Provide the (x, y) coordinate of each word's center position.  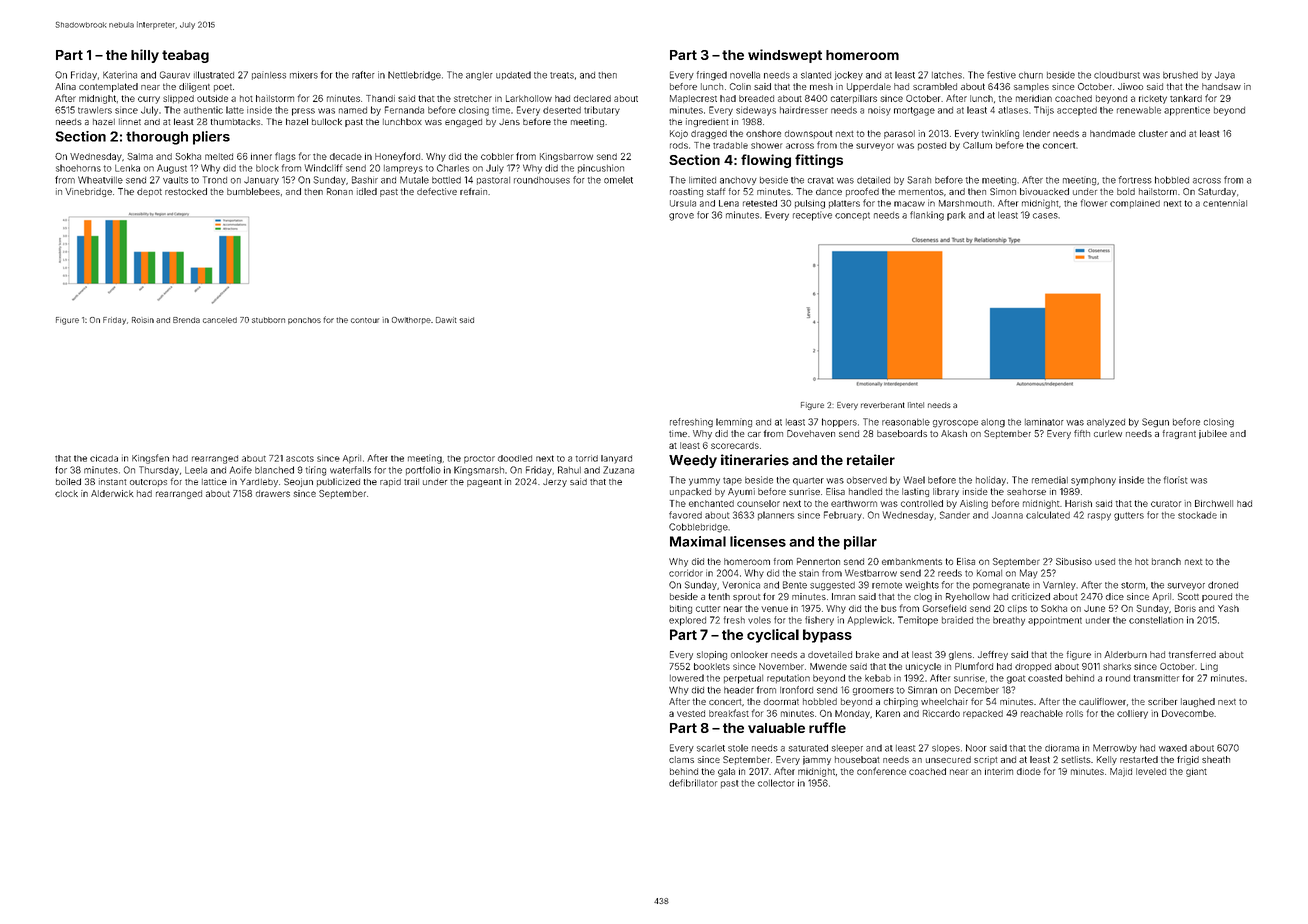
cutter (708, 609)
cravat (821, 180)
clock (66, 493)
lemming (734, 423)
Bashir (365, 180)
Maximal (698, 541)
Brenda (186, 320)
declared (592, 98)
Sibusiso (1074, 561)
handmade (1112, 133)
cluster (1153, 133)
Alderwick (112, 493)
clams (681, 759)
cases (1045, 216)
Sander (955, 515)
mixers (304, 75)
